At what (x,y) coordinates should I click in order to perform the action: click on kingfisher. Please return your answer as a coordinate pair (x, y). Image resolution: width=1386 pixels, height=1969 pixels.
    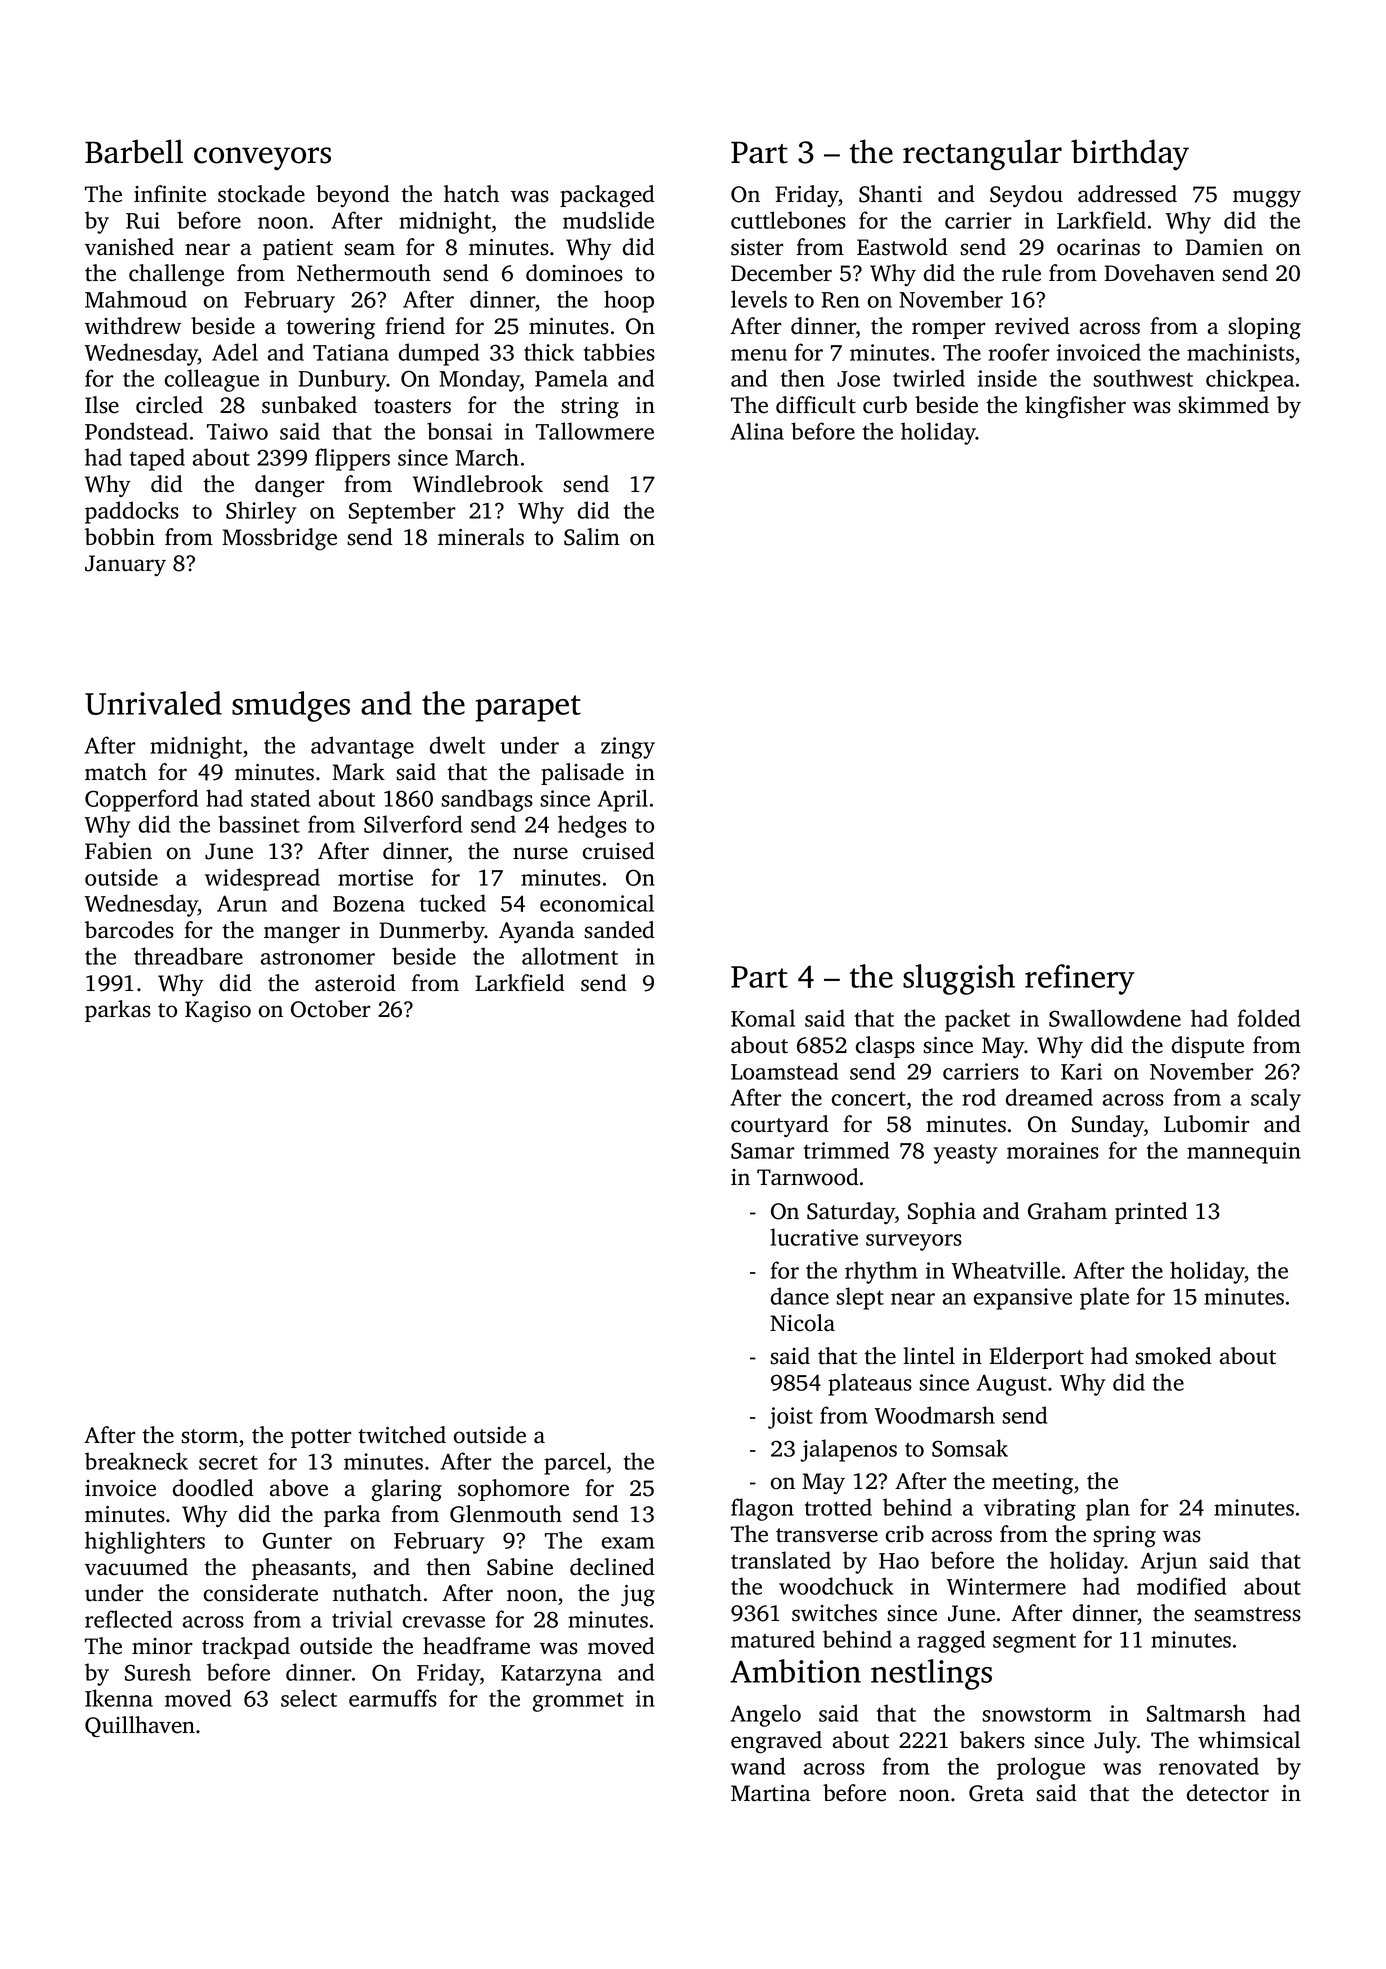
    Looking at the image, I should click on (1075, 407).
